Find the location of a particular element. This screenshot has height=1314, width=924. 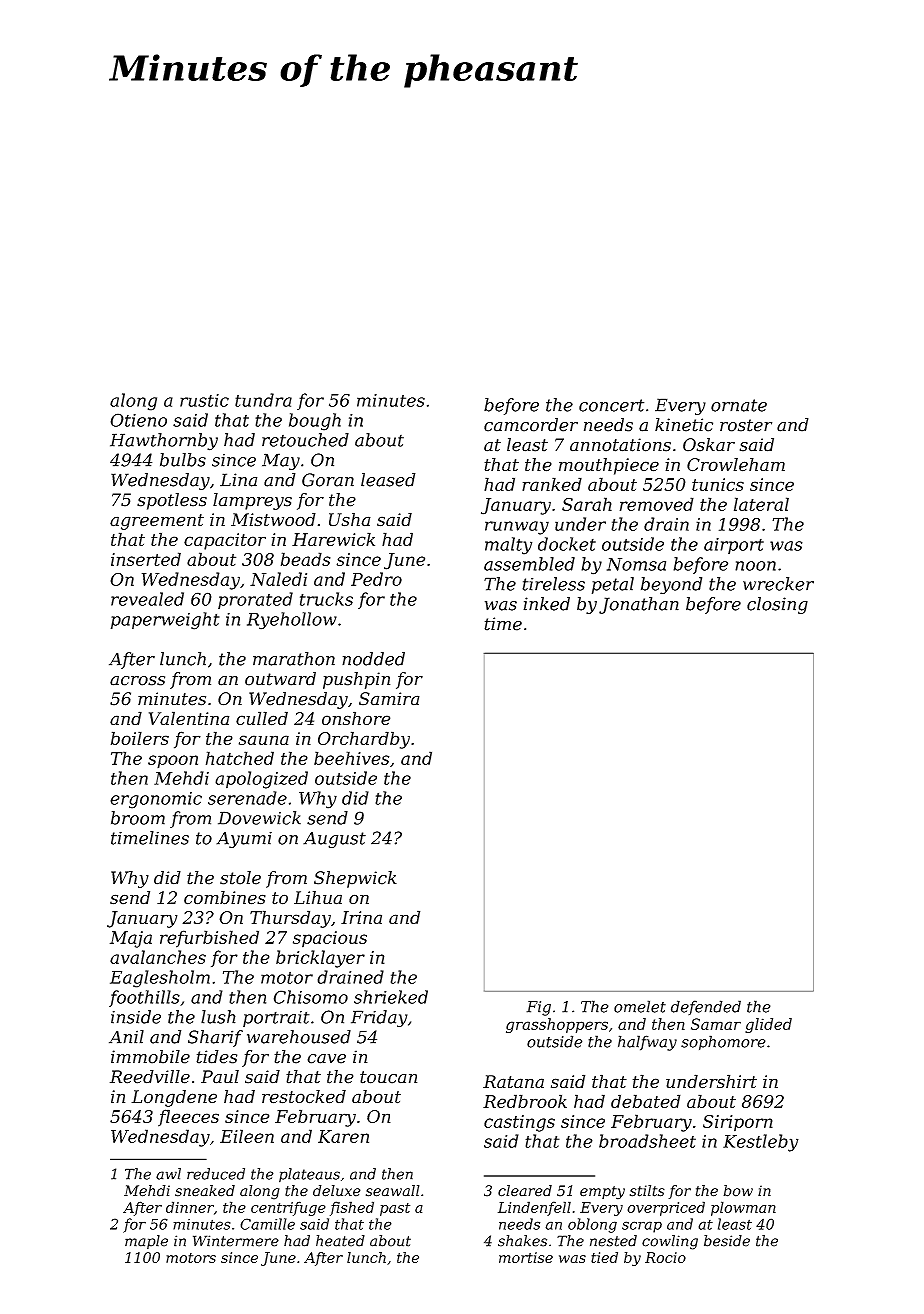

shakes is located at coordinates (522, 1241).
